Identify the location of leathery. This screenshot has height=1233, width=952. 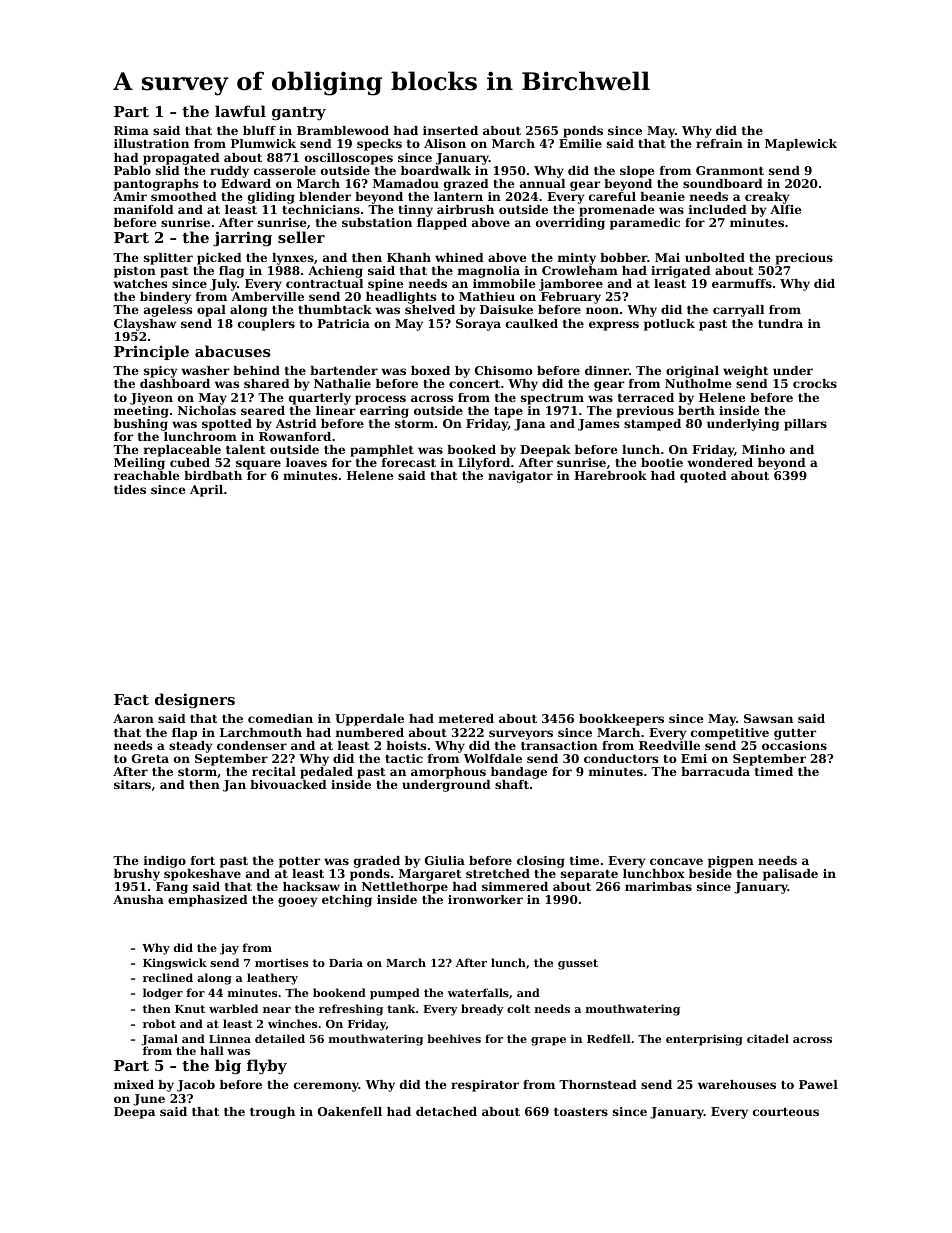
(272, 979).
